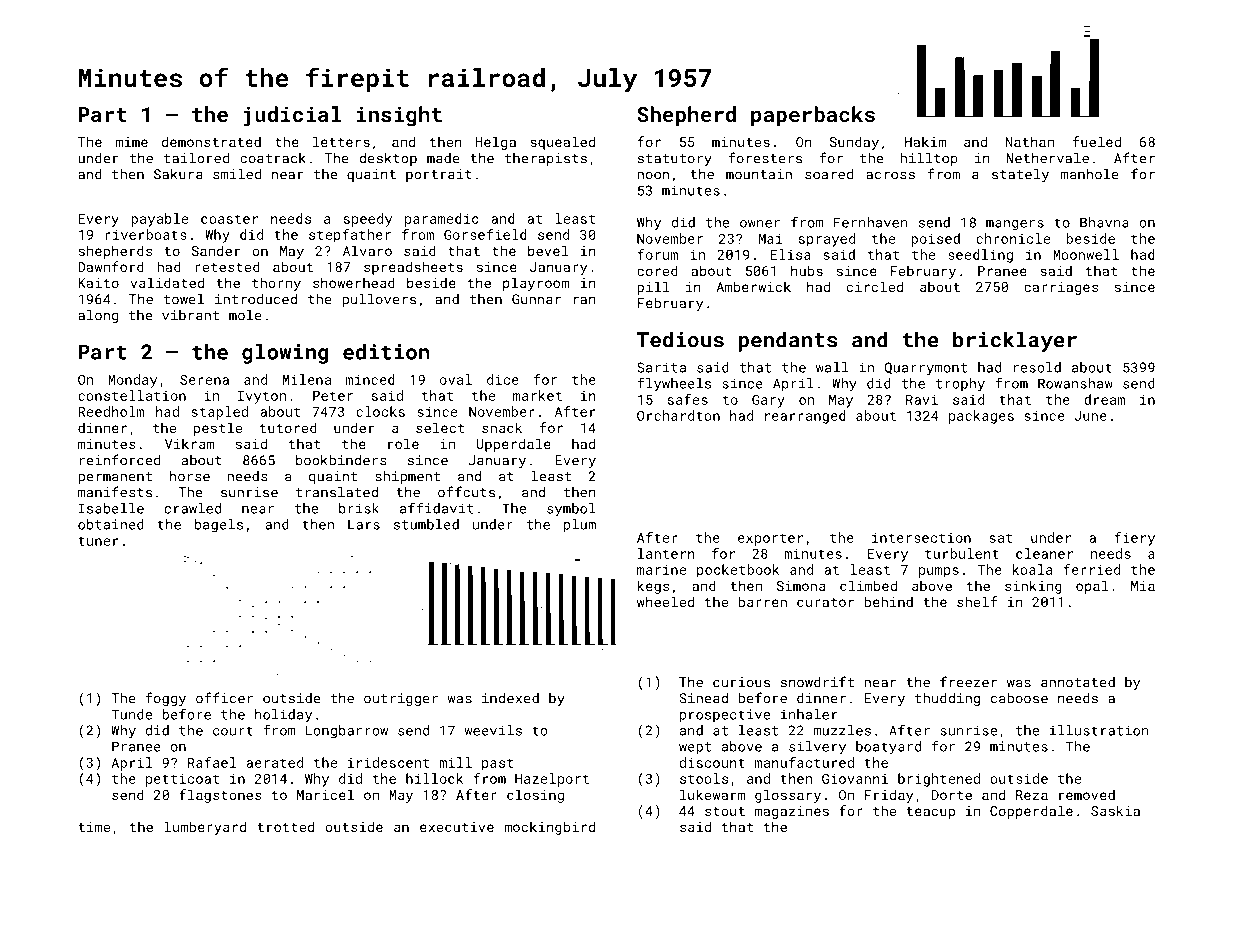 This screenshot has height=952, width=1233. Describe the element at coordinates (1092, 587) in the screenshot. I see `opal` at that location.
